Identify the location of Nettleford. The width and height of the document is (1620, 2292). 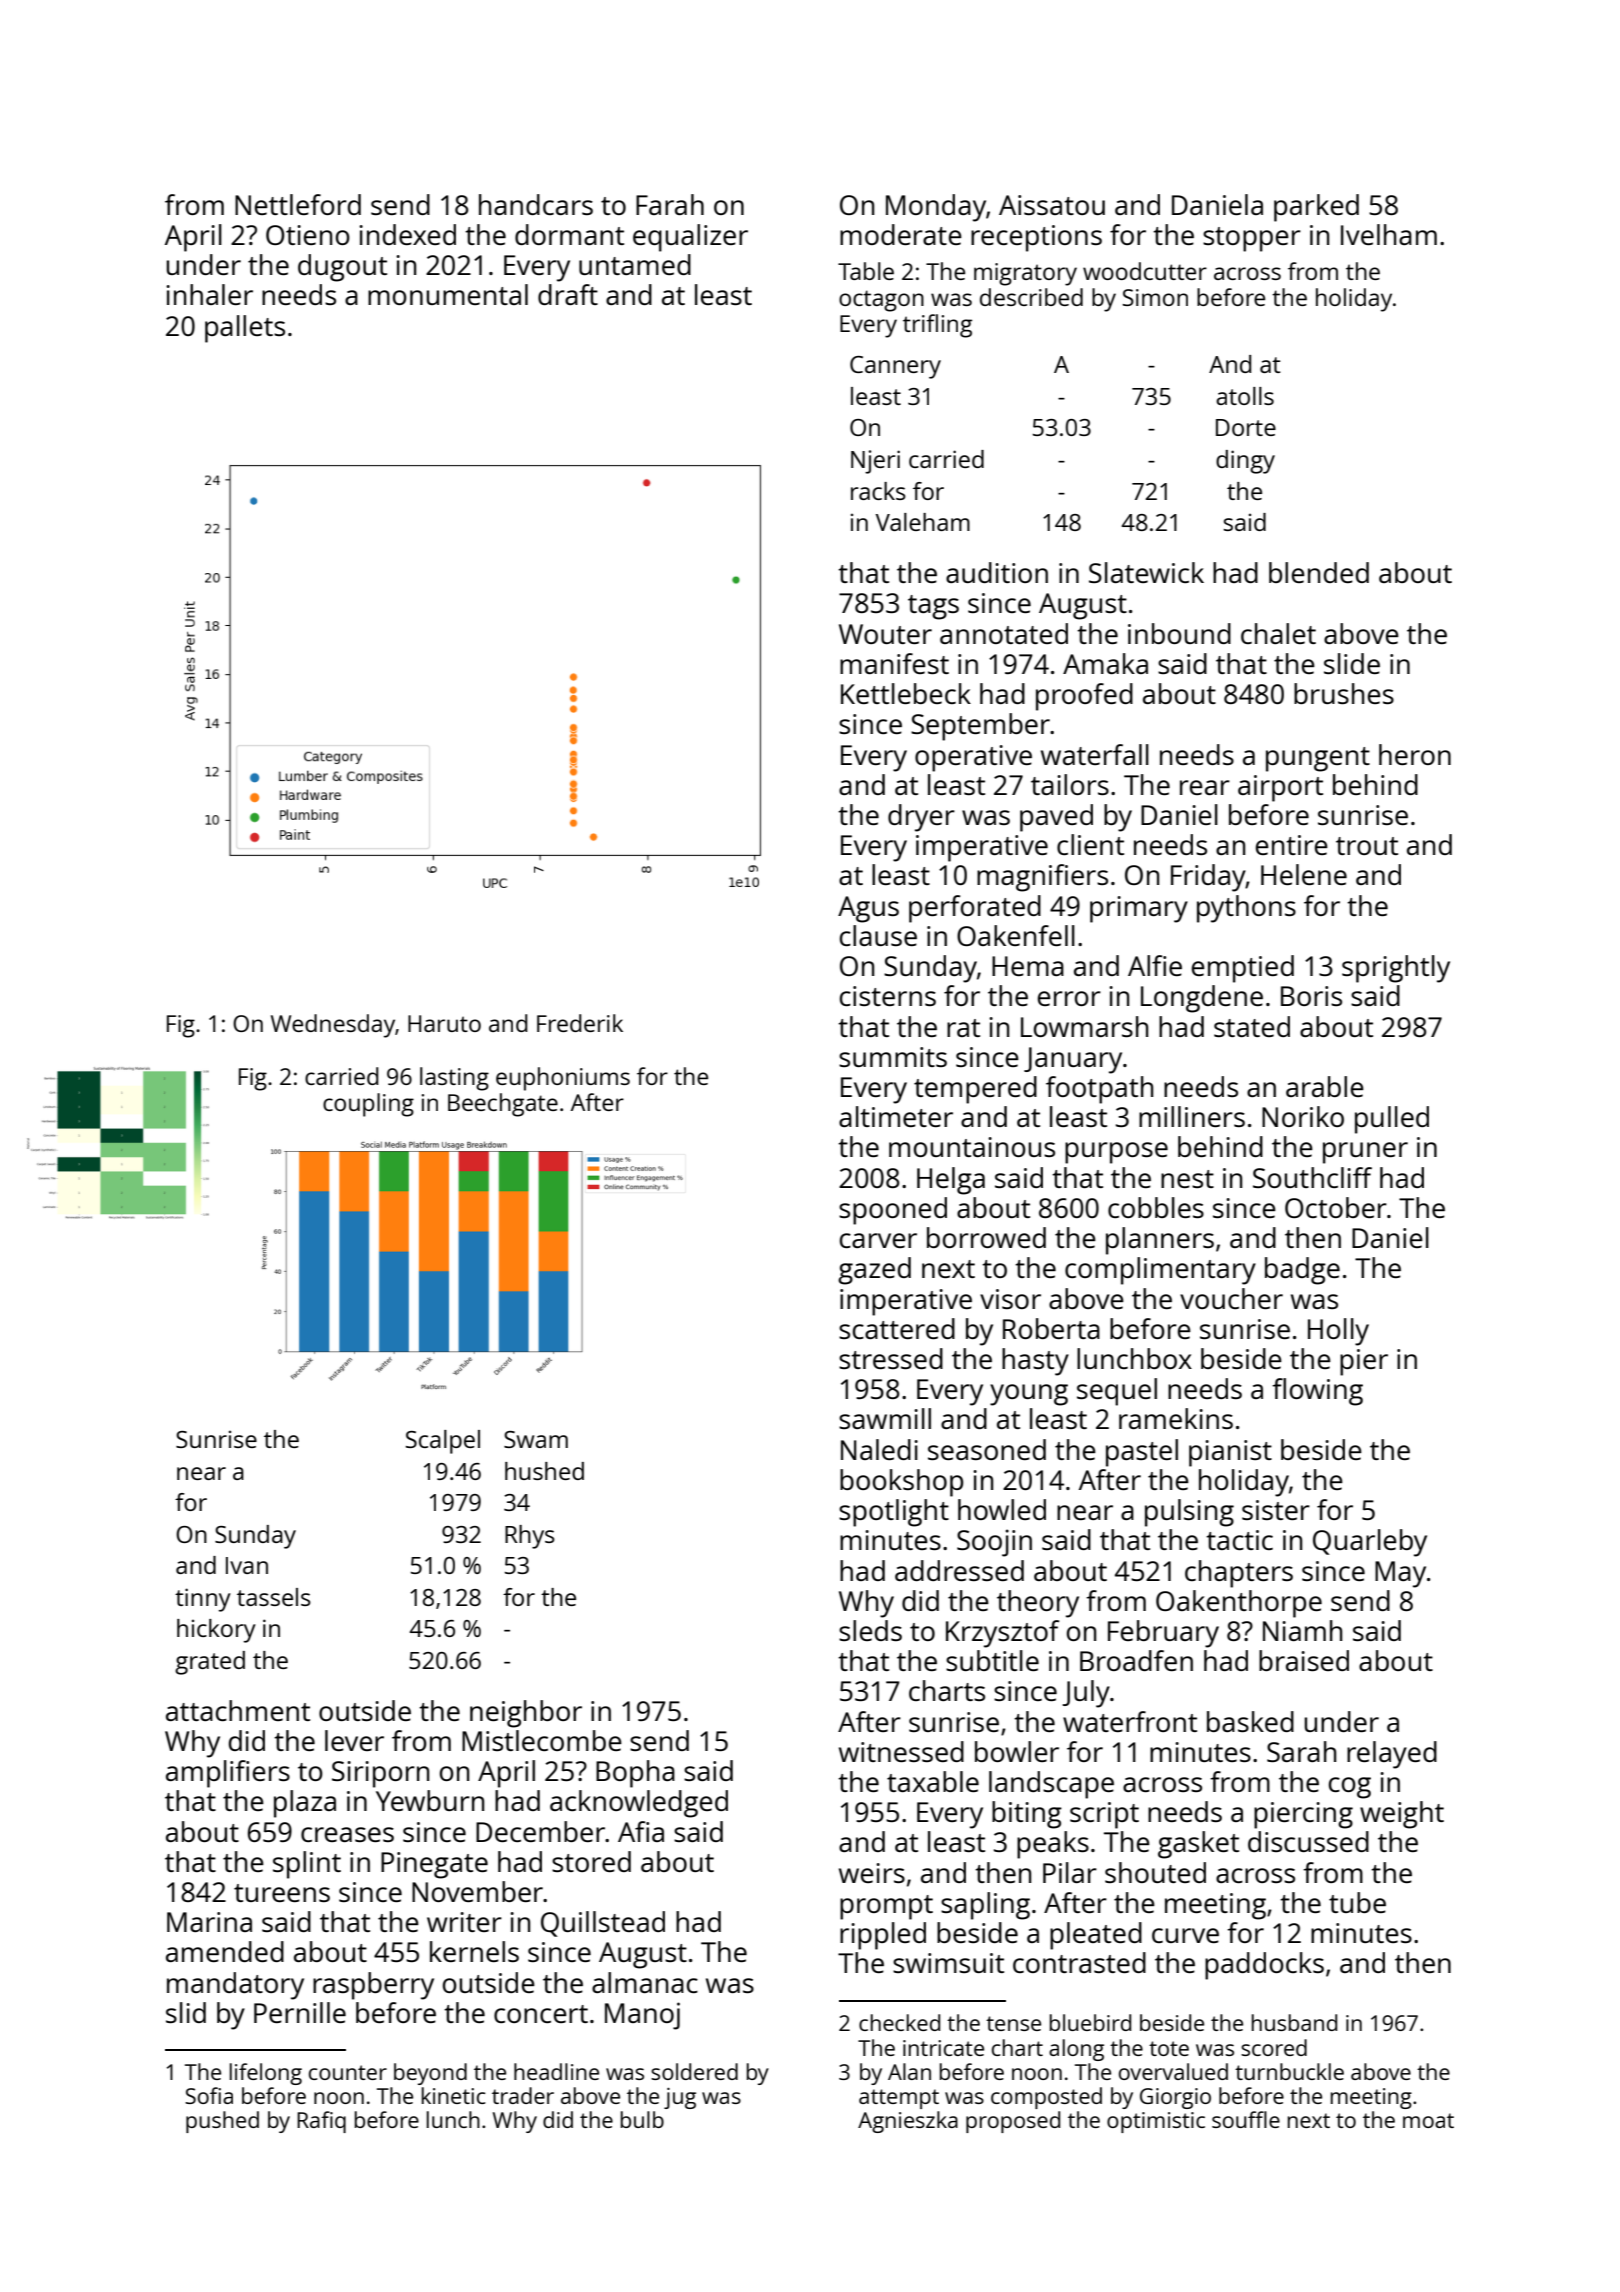
(298, 204).
